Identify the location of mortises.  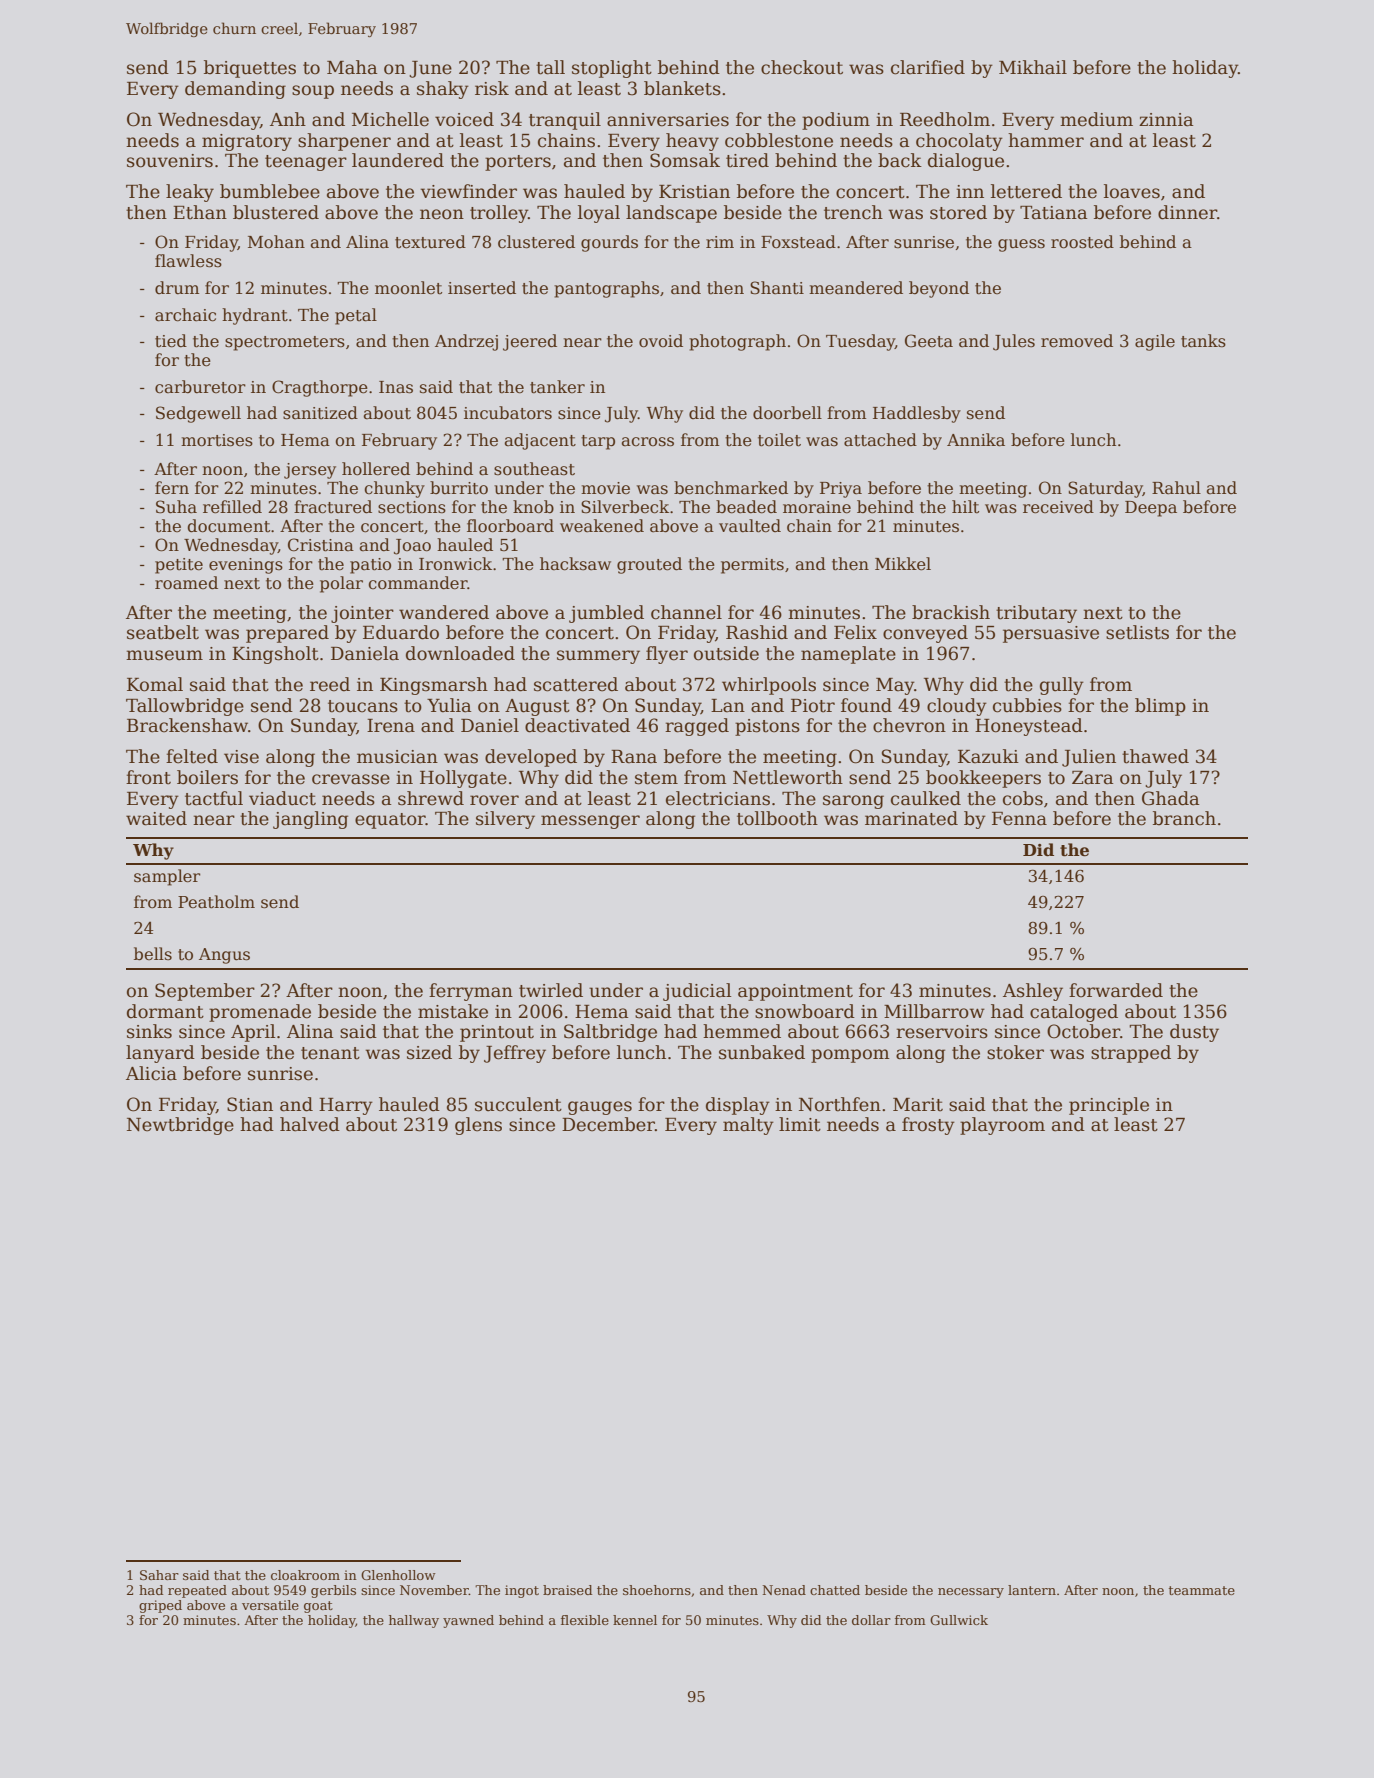
(217, 440).
